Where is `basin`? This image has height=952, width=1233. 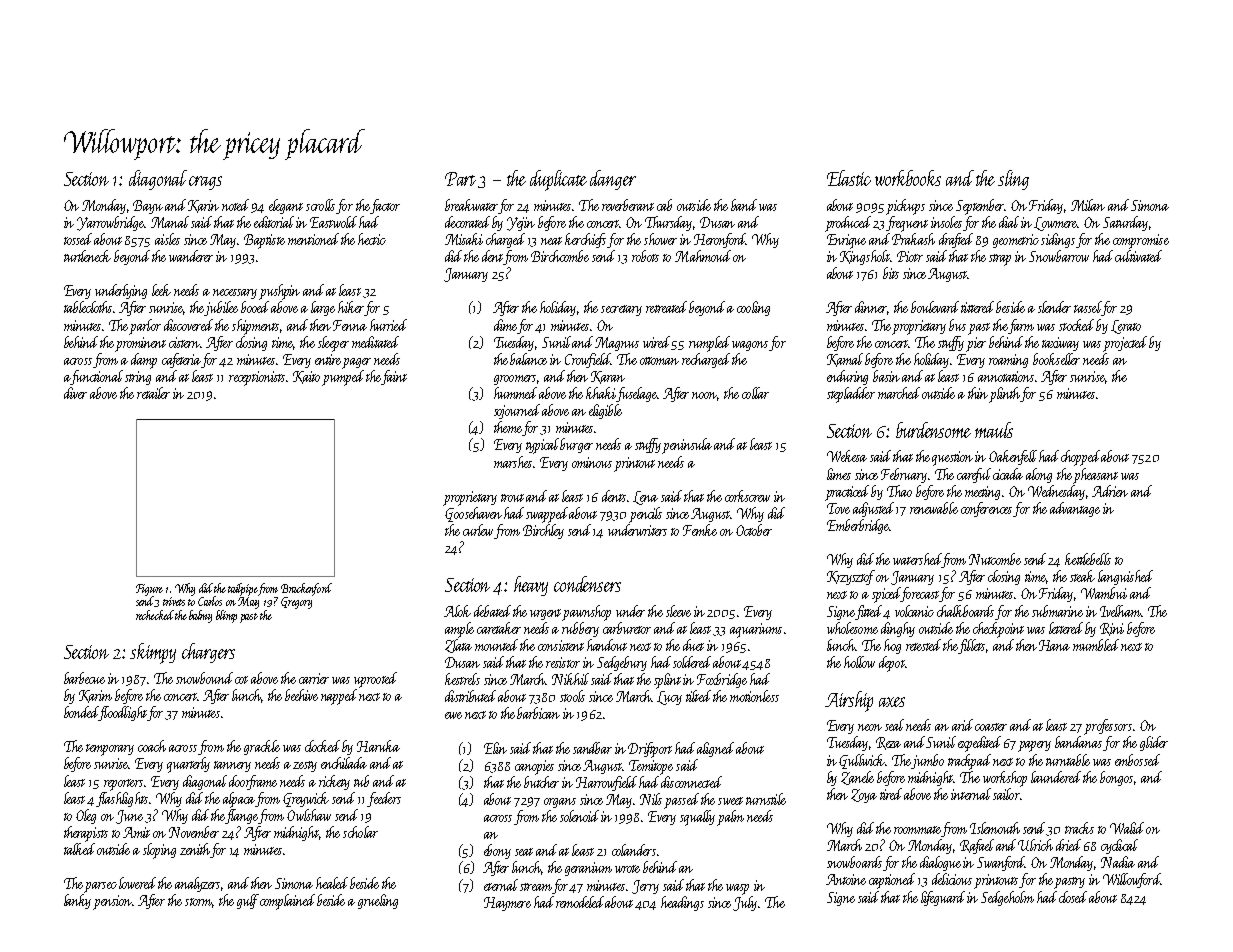
basin is located at coordinates (886, 376).
